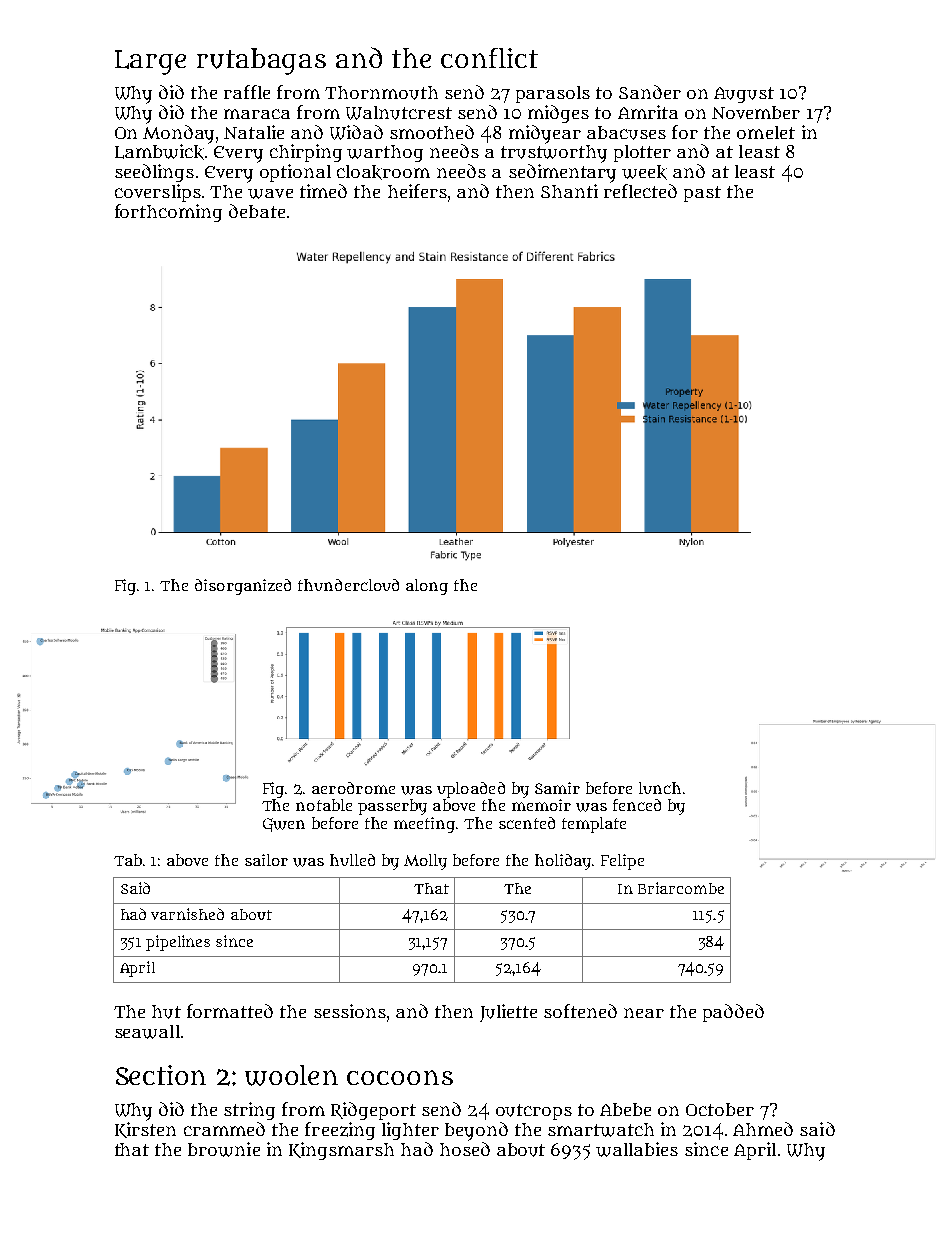 This document has height=1233, width=952. Describe the element at coordinates (168, 213) in the document. I see `forthcoming` at that location.
